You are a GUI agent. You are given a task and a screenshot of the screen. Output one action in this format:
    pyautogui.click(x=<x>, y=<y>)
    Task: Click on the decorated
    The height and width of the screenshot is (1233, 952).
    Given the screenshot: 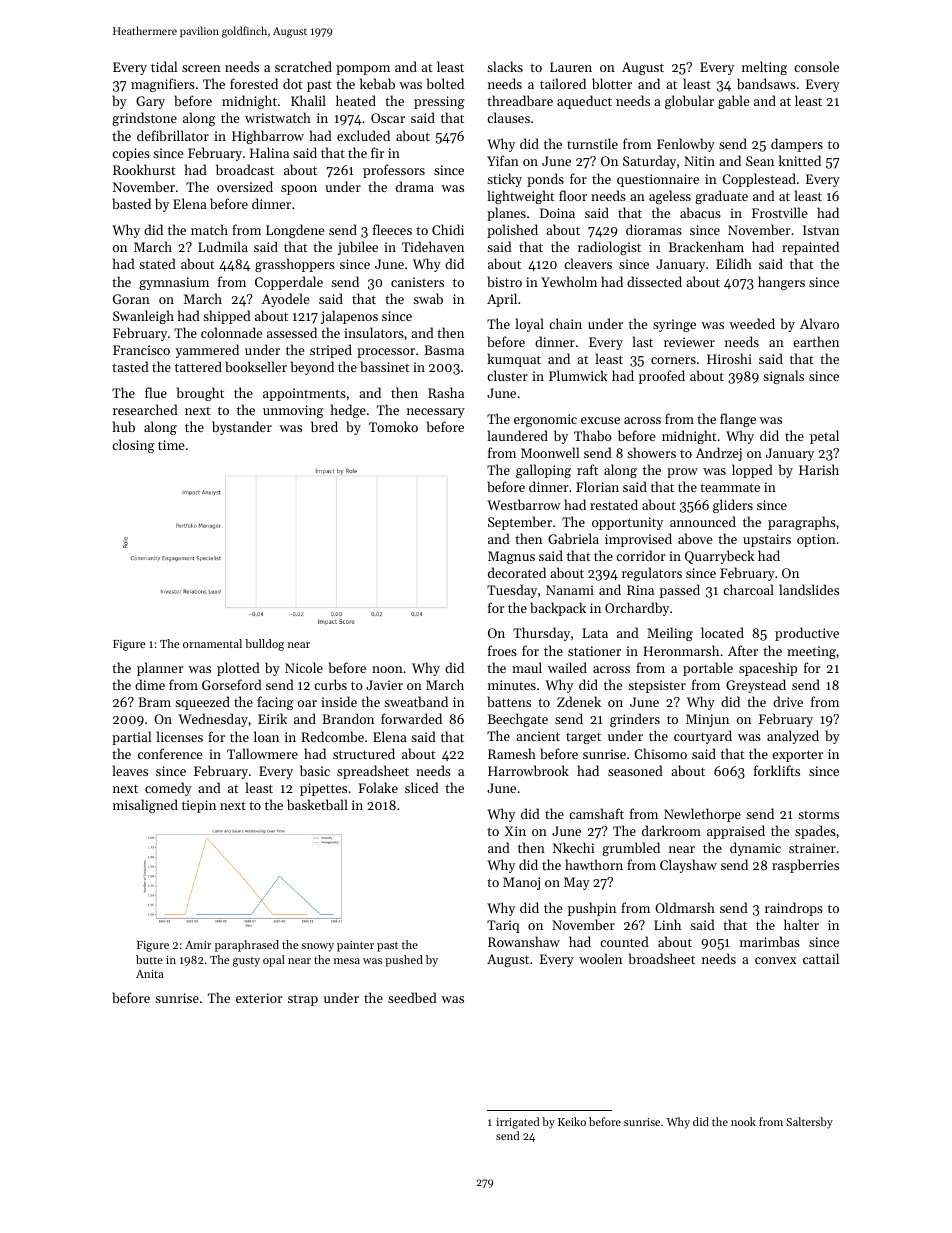 What is the action you would take?
    pyautogui.click(x=517, y=572)
